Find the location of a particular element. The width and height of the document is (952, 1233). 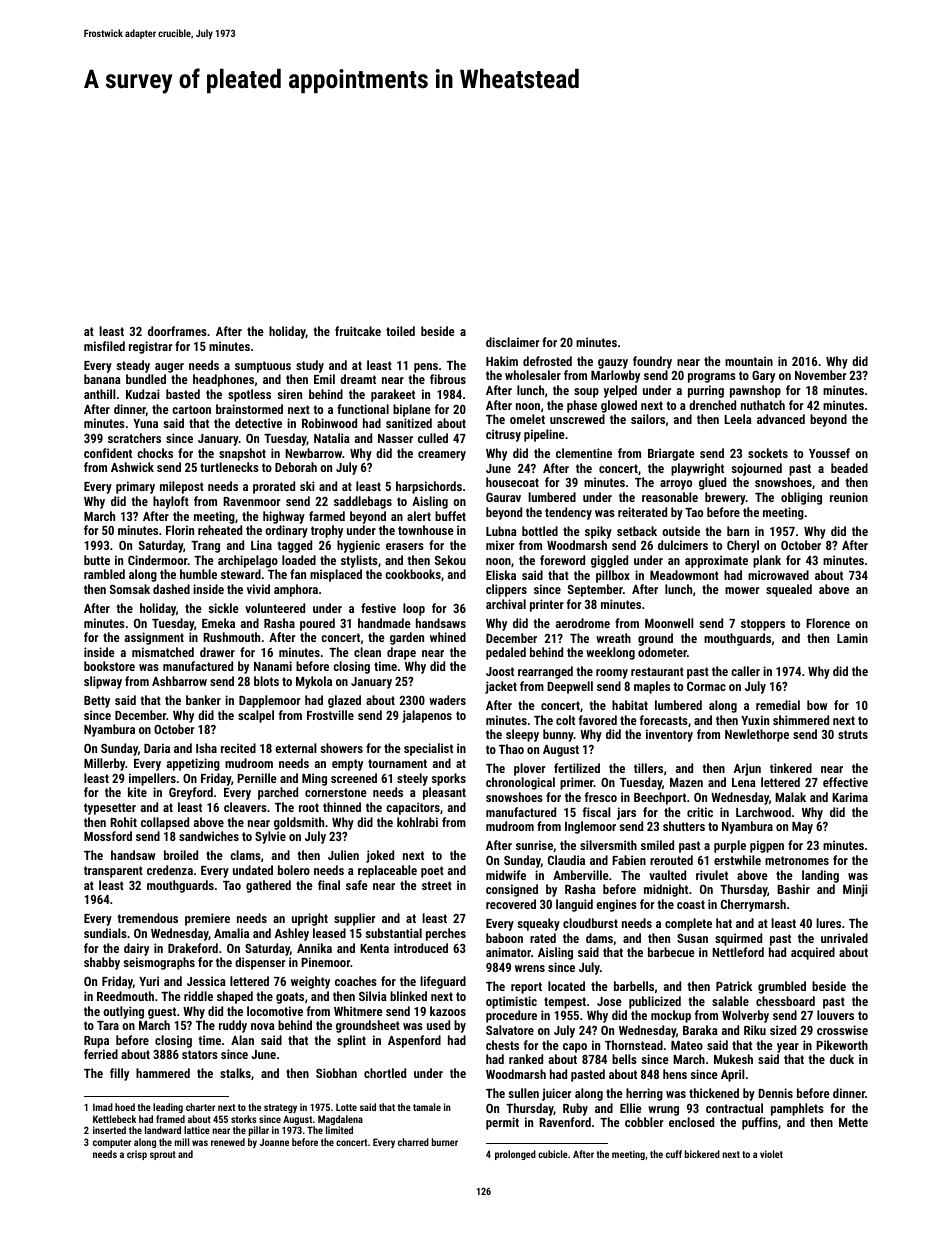

prolonged is located at coordinates (515, 1155).
